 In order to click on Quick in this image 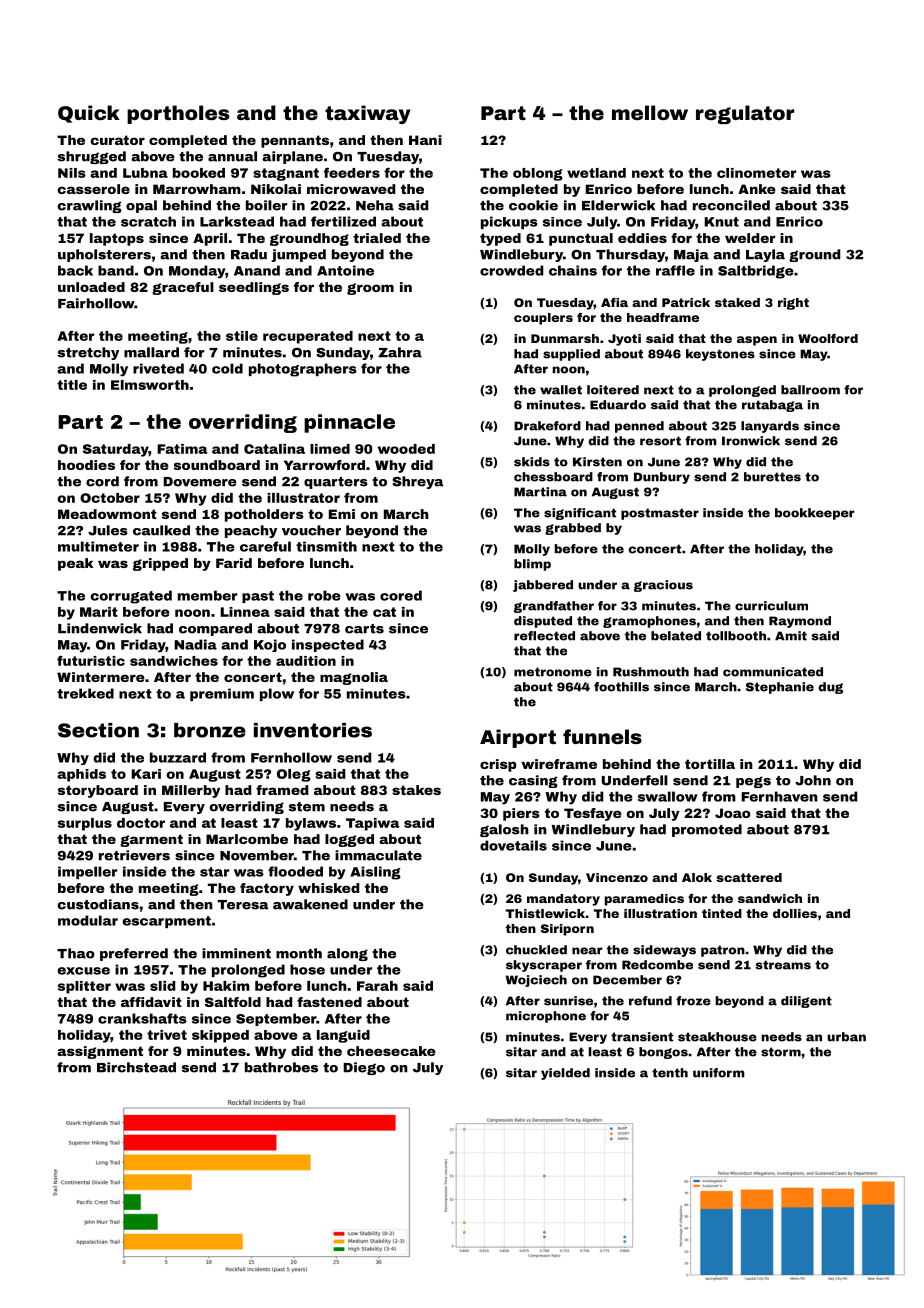, I will do `click(89, 114)`.
